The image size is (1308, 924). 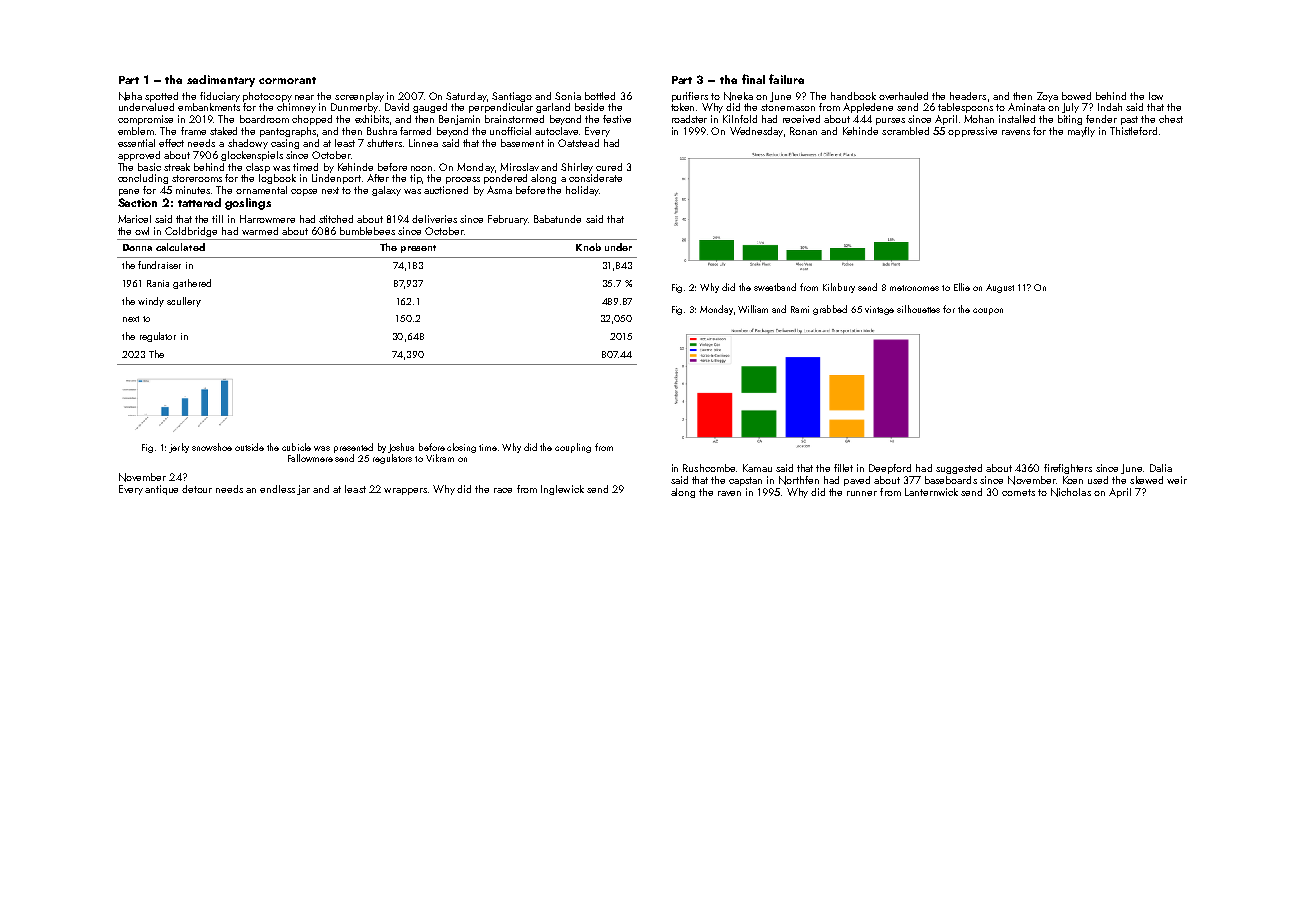 I want to click on process, so click(x=463, y=180).
